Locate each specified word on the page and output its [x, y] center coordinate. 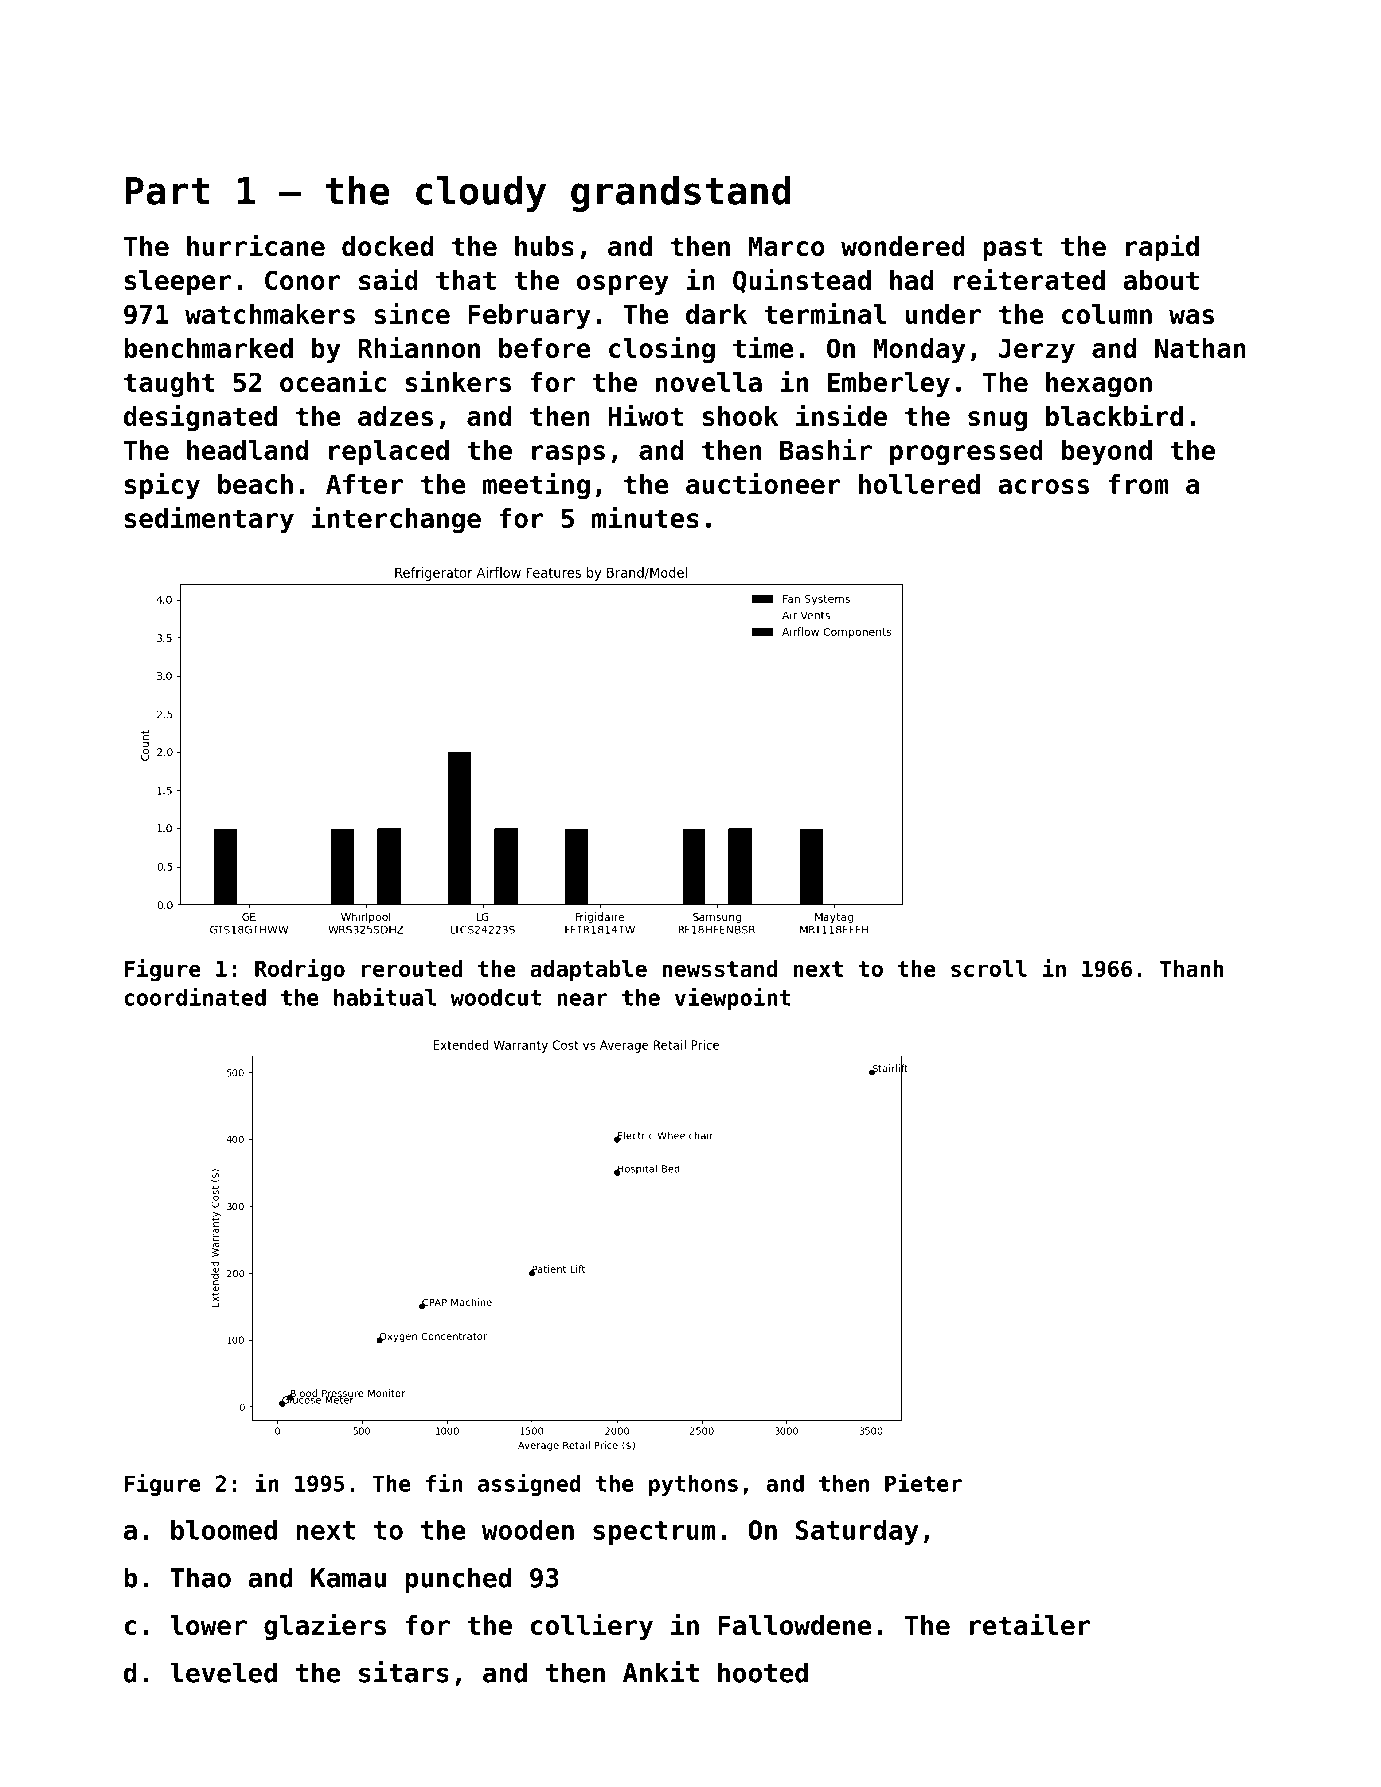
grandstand [681, 194]
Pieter [923, 1483]
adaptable [588, 971]
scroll [989, 968]
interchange [396, 519]
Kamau [348, 1578]
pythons [693, 1485]
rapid [1162, 247]
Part [167, 191]
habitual [385, 997]
